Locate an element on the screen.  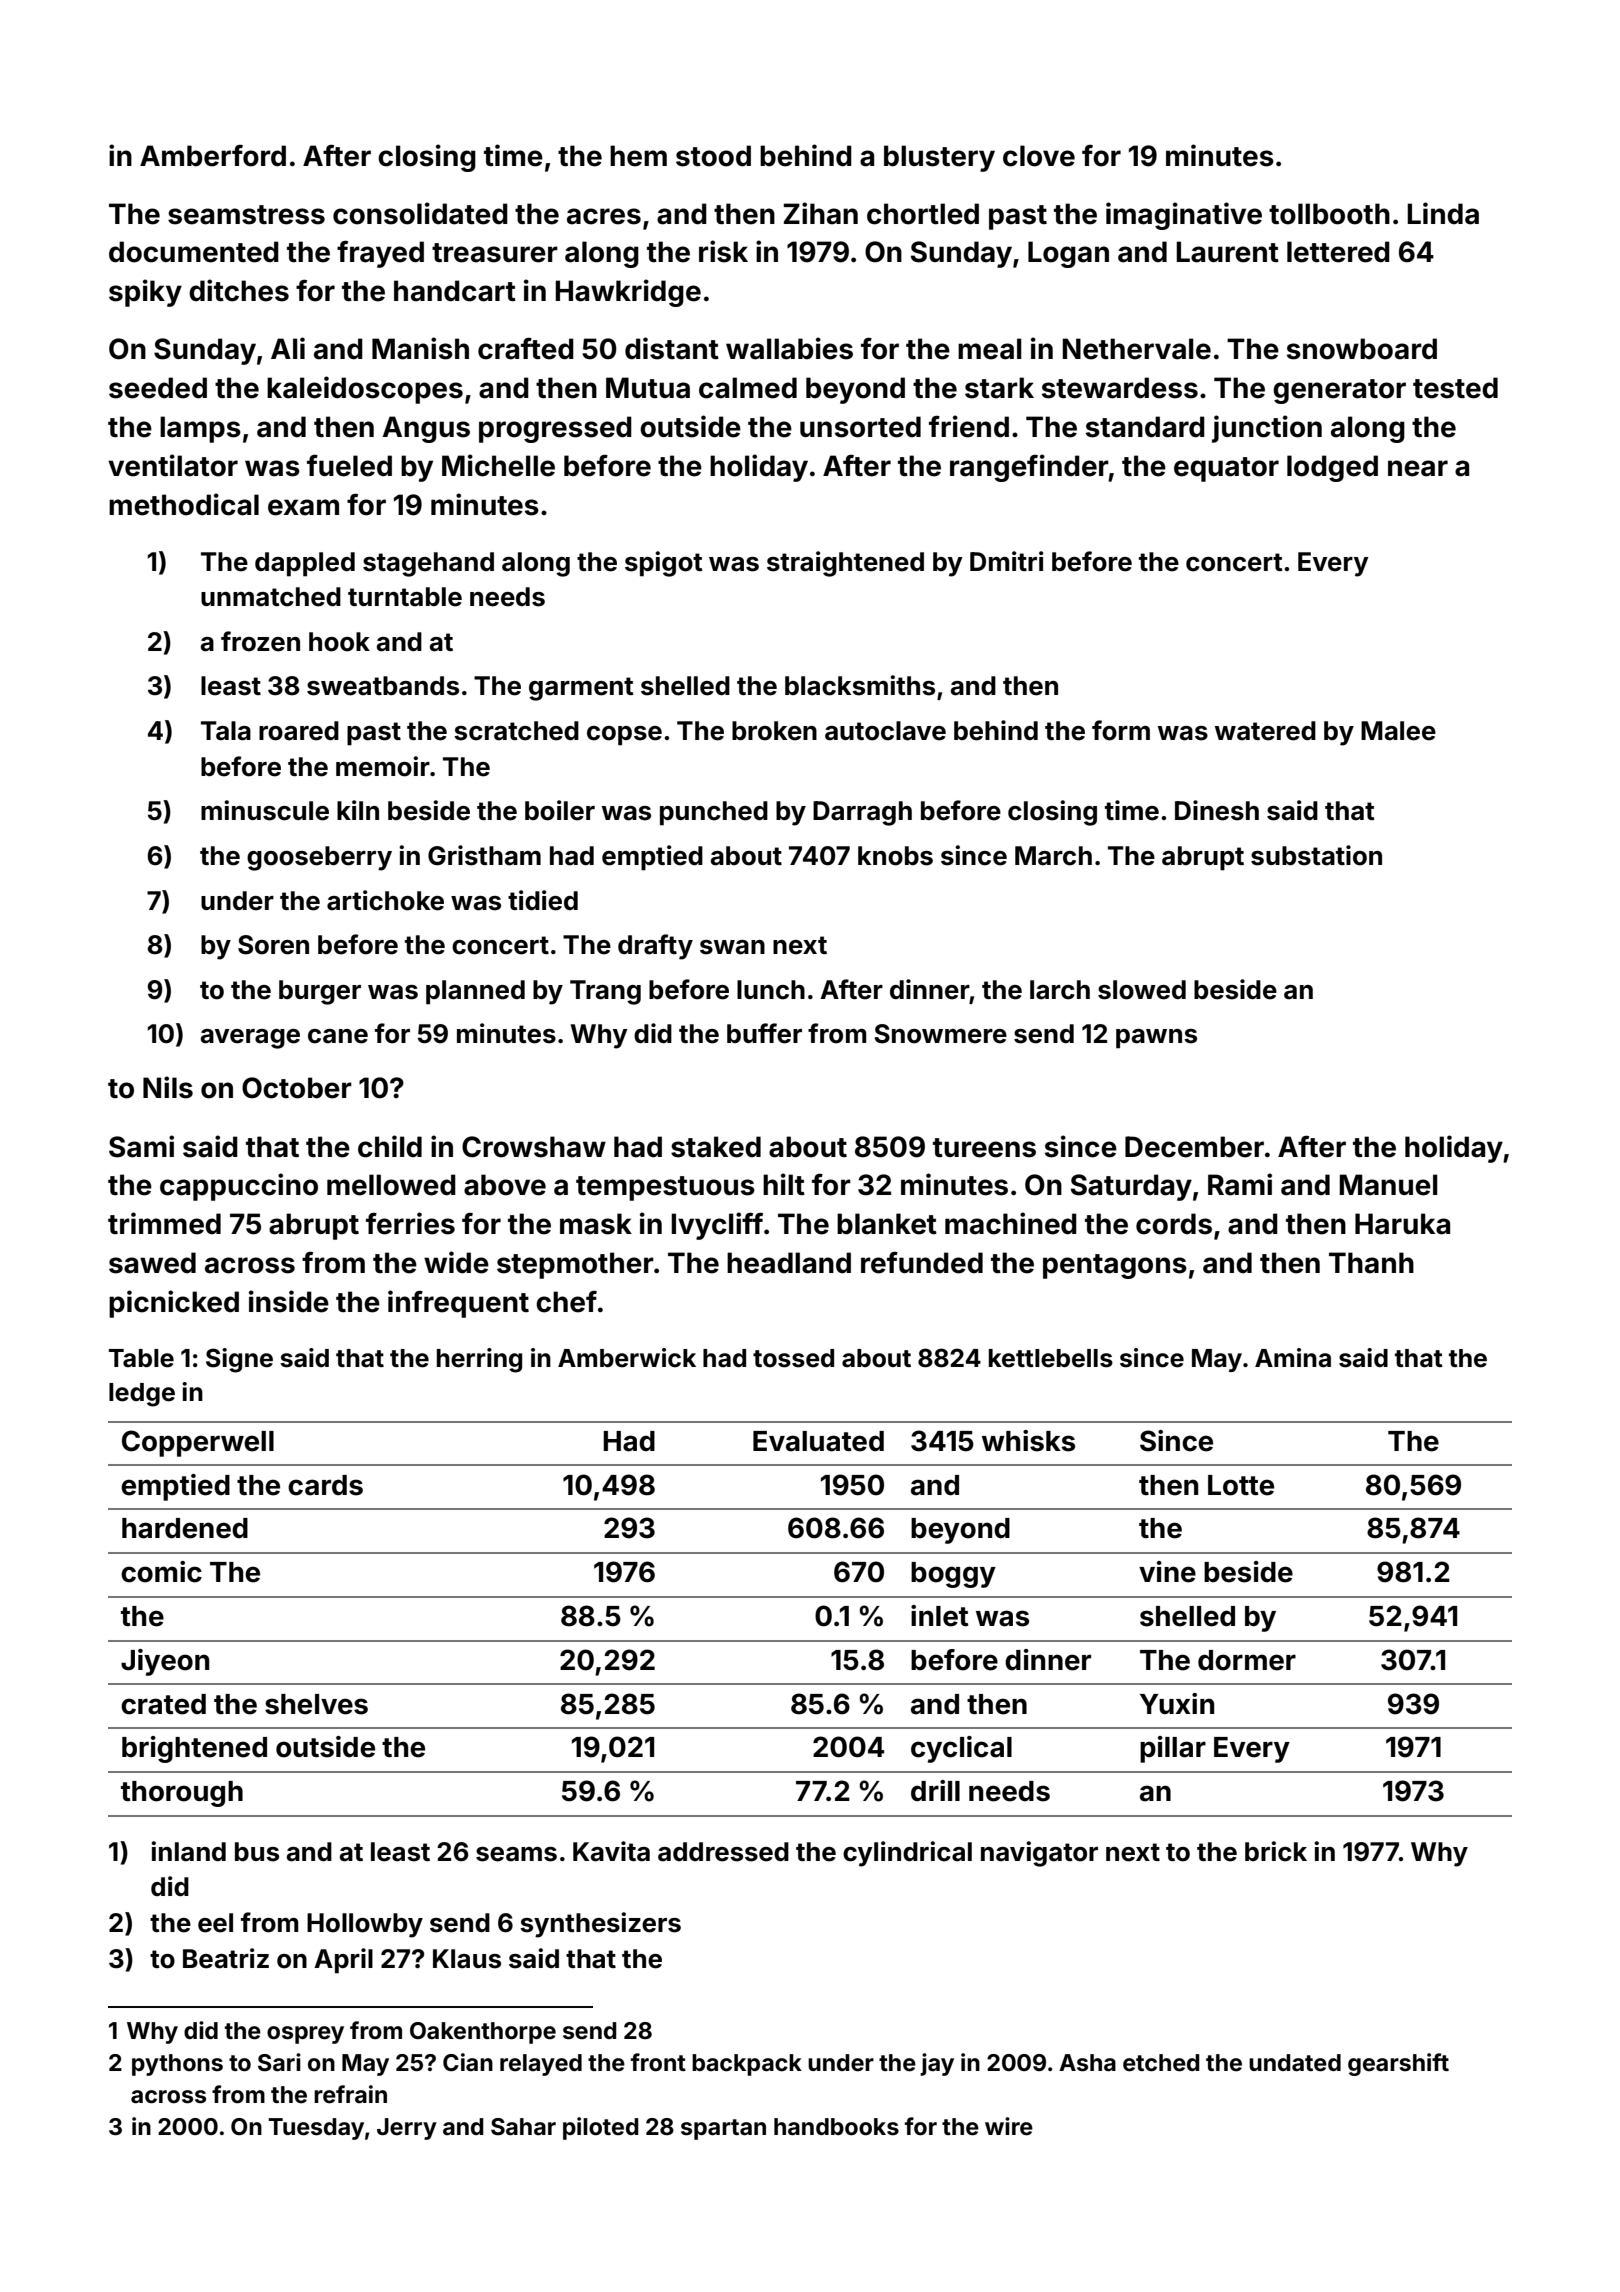
herring is located at coordinates (479, 1360).
